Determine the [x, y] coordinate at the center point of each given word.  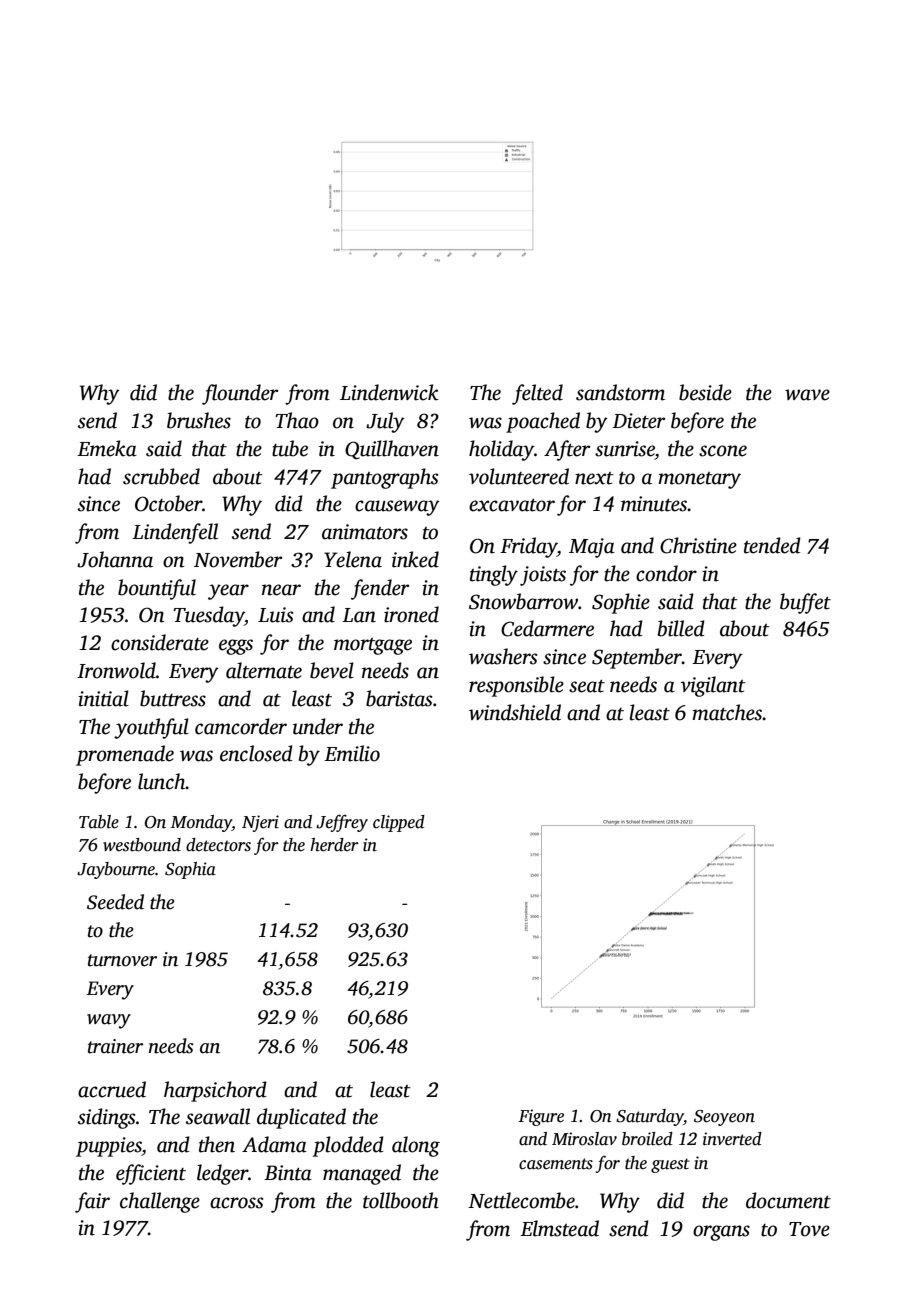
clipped [399, 823]
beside [705, 392]
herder [334, 845]
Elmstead [559, 1228]
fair [92, 1202]
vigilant [713, 686]
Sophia [190, 870]
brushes [199, 420]
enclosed [256, 753]
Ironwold [116, 670]
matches [727, 712]
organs [721, 1233]
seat [587, 686]
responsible [516, 686]
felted [537, 394]
